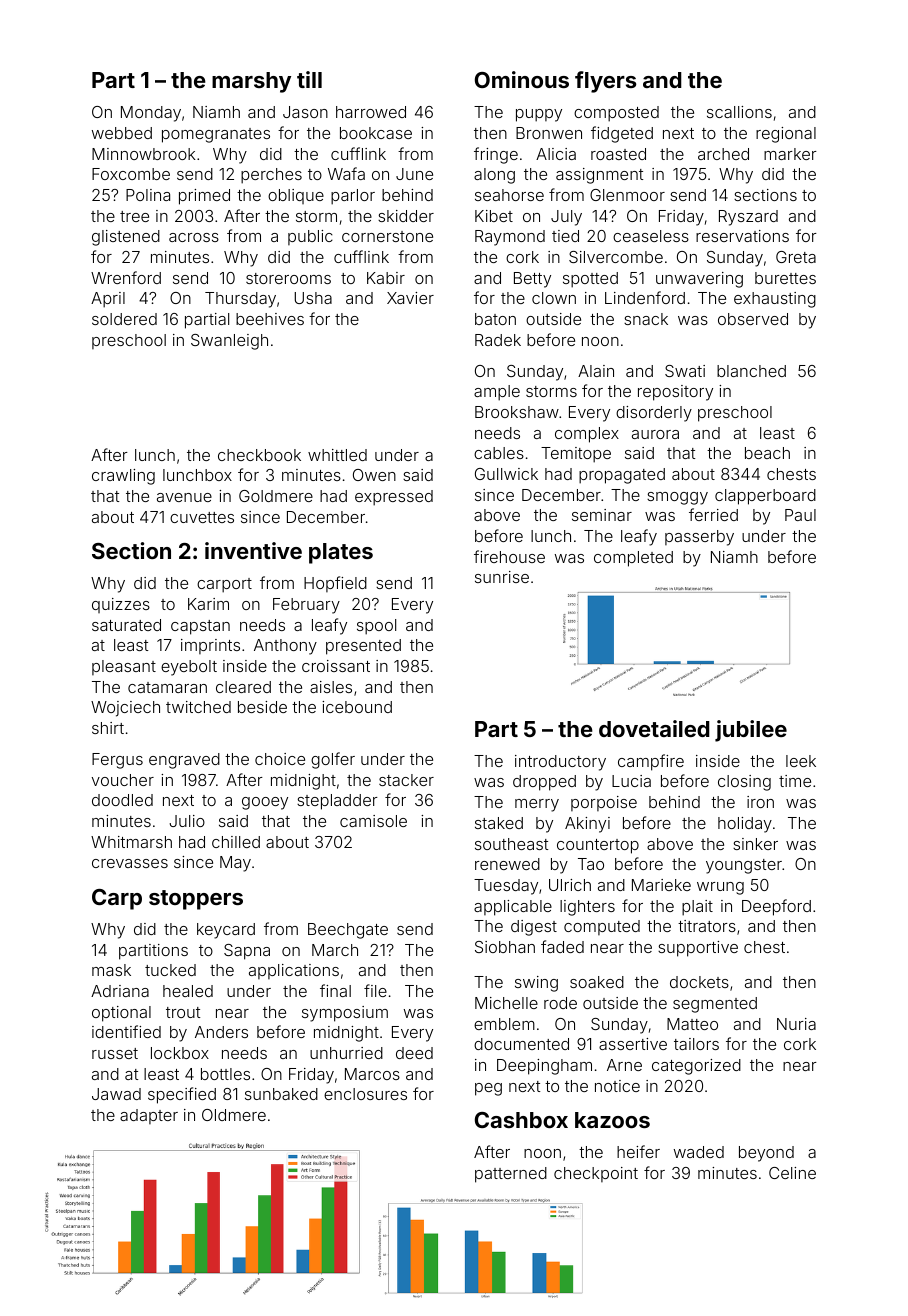  What do you see at coordinates (513, 908) in the image?
I see `applicable` at bounding box center [513, 908].
